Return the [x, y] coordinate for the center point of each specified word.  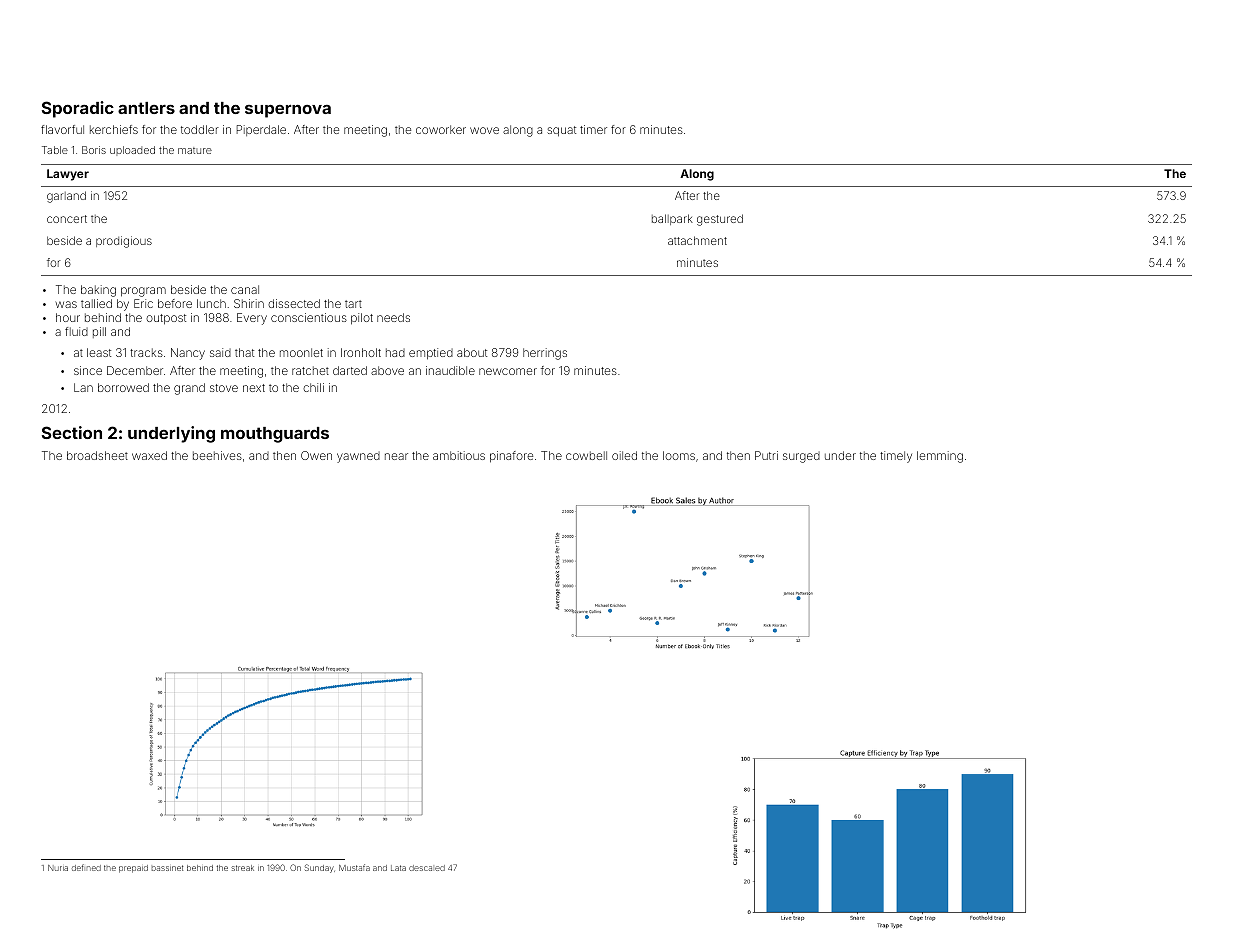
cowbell [586, 455]
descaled [427, 868]
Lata [398, 868]
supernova [288, 111]
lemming [940, 457]
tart [353, 304]
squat [561, 131]
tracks [146, 352]
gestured [720, 220]
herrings [545, 354]
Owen [316, 455]
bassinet [167, 868]
